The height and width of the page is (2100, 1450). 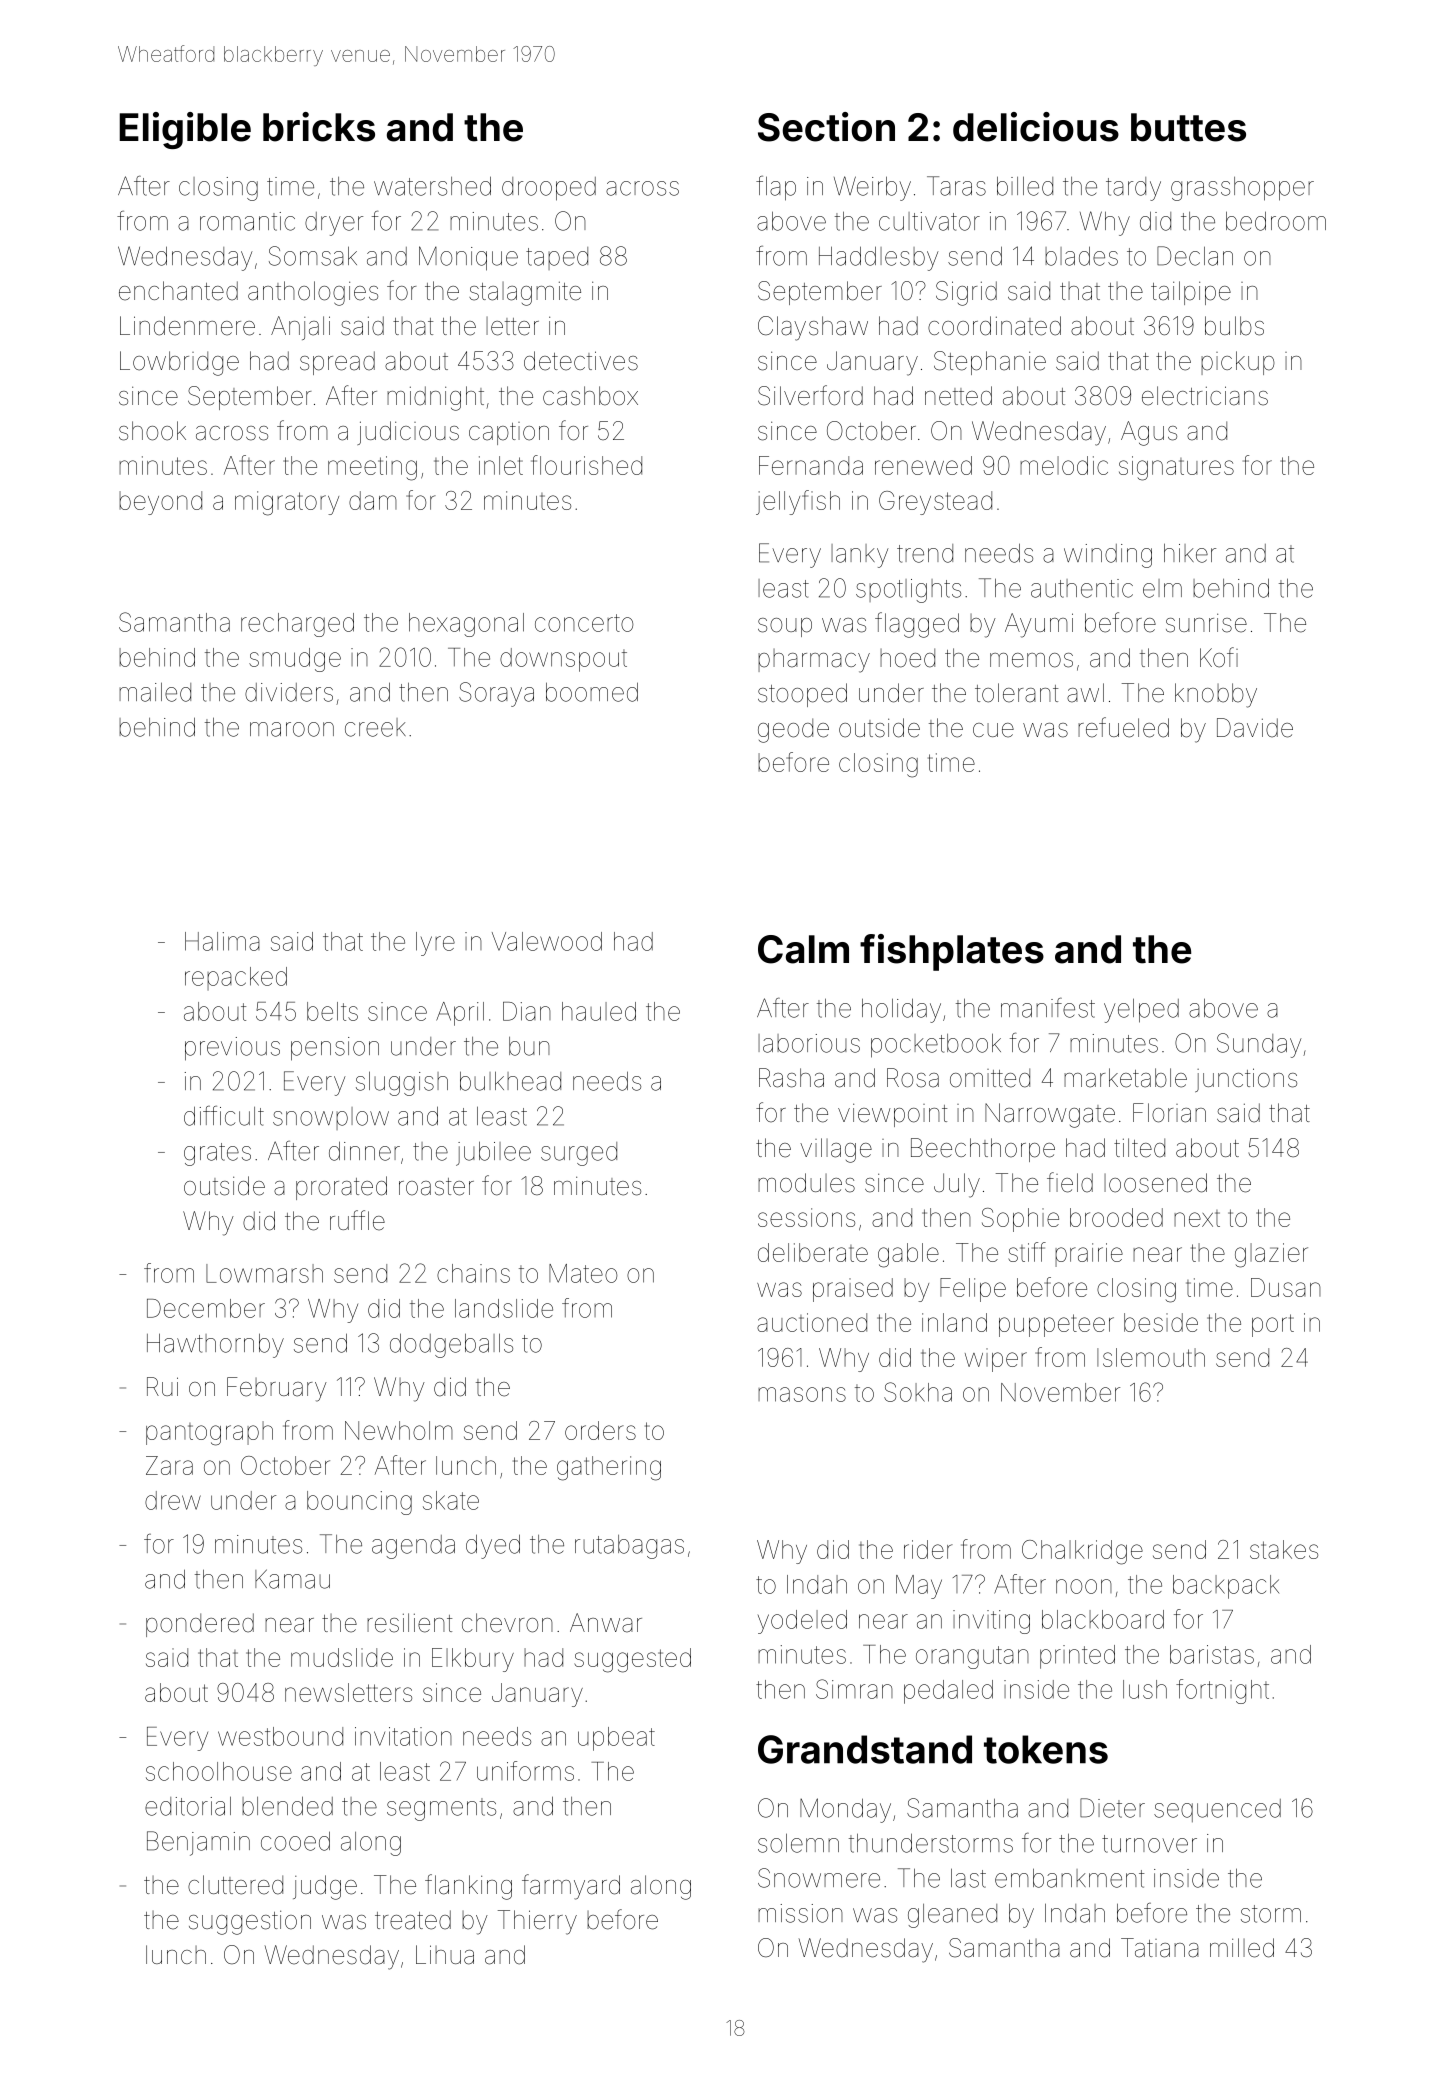 What do you see at coordinates (319, 127) in the page?
I see `bricks` at bounding box center [319, 127].
